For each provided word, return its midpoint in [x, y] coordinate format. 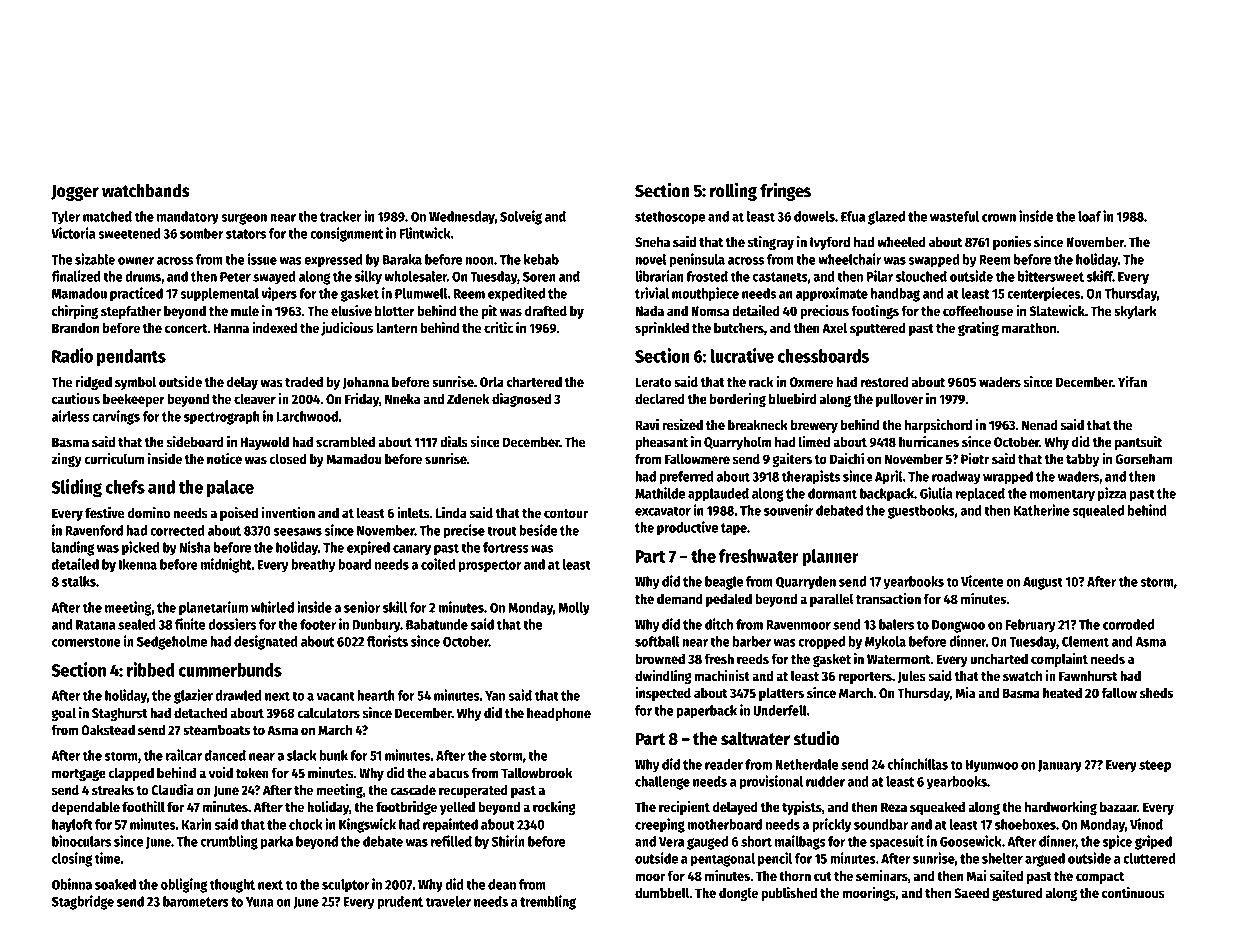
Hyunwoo [992, 766]
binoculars [81, 841]
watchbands [146, 191]
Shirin [508, 841]
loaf [1089, 216]
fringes [785, 192]
